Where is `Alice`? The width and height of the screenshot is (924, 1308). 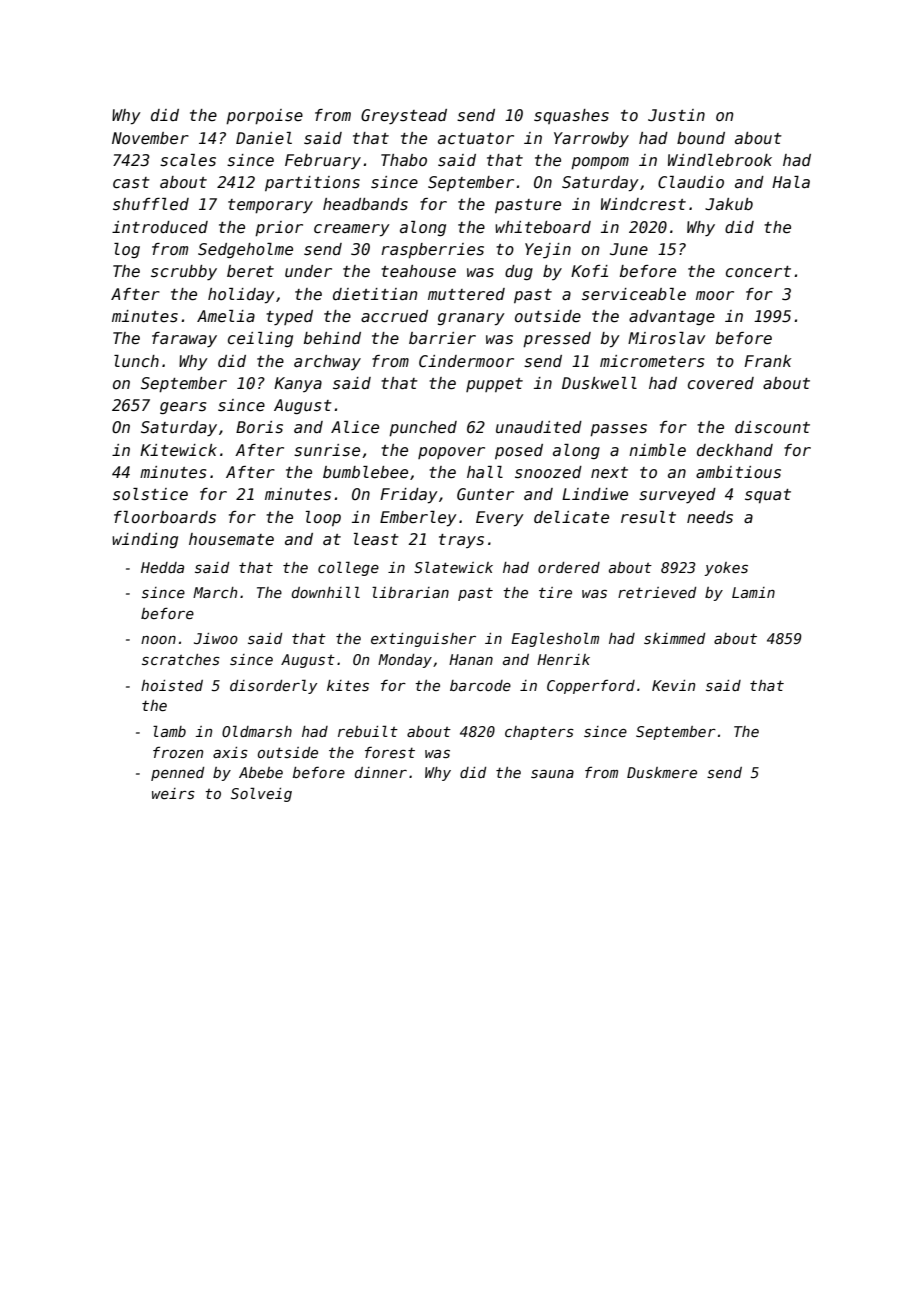
Alice is located at coordinates (355, 427).
